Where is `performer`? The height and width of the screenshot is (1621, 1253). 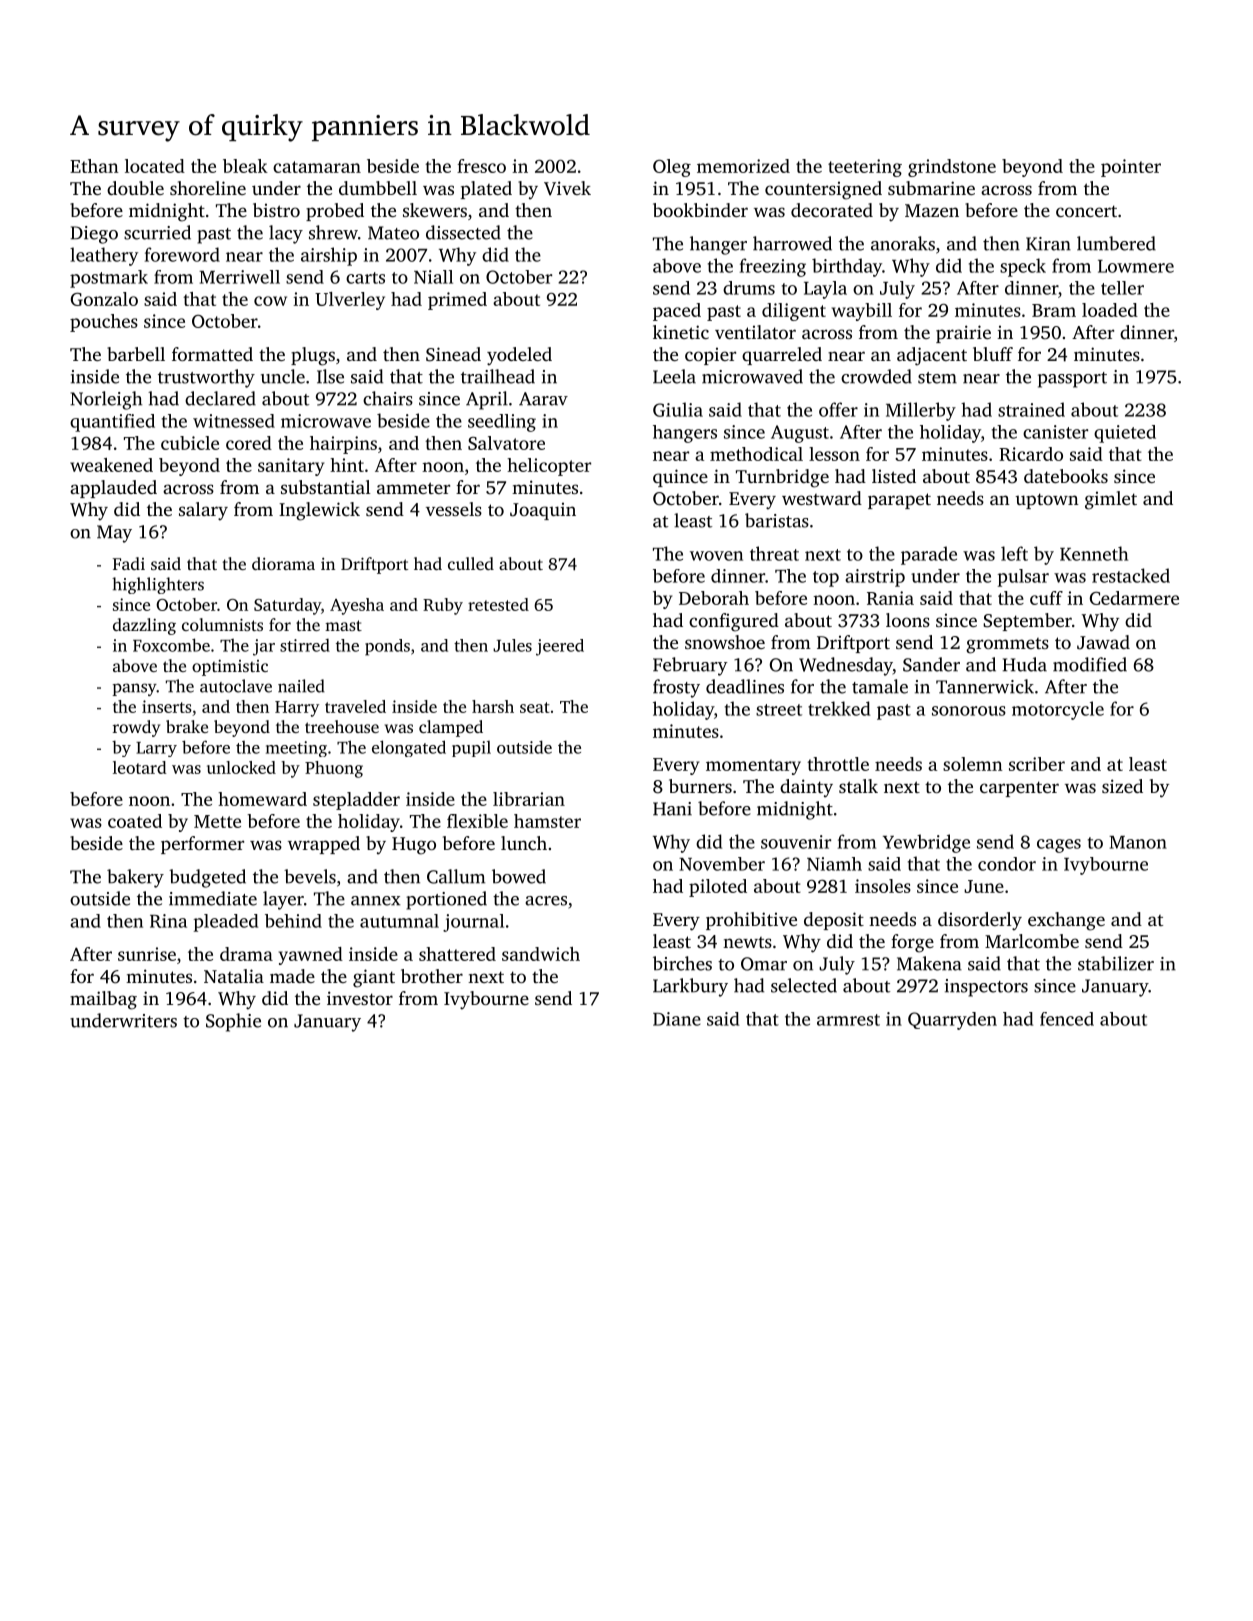 performer is located at coordinates (202, 845).
